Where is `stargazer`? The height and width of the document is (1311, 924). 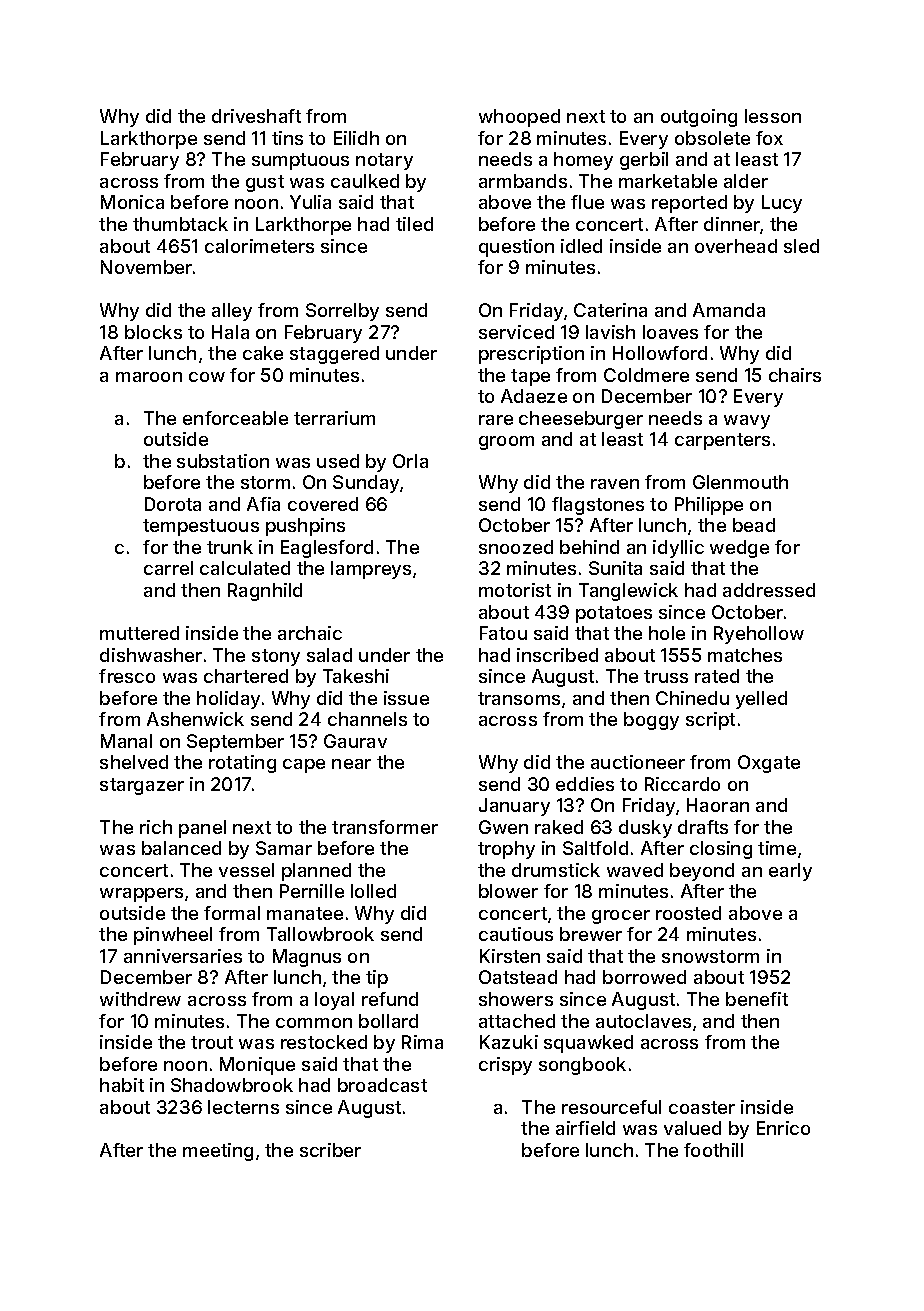 stargazer is located at coordinates (142, 786).
